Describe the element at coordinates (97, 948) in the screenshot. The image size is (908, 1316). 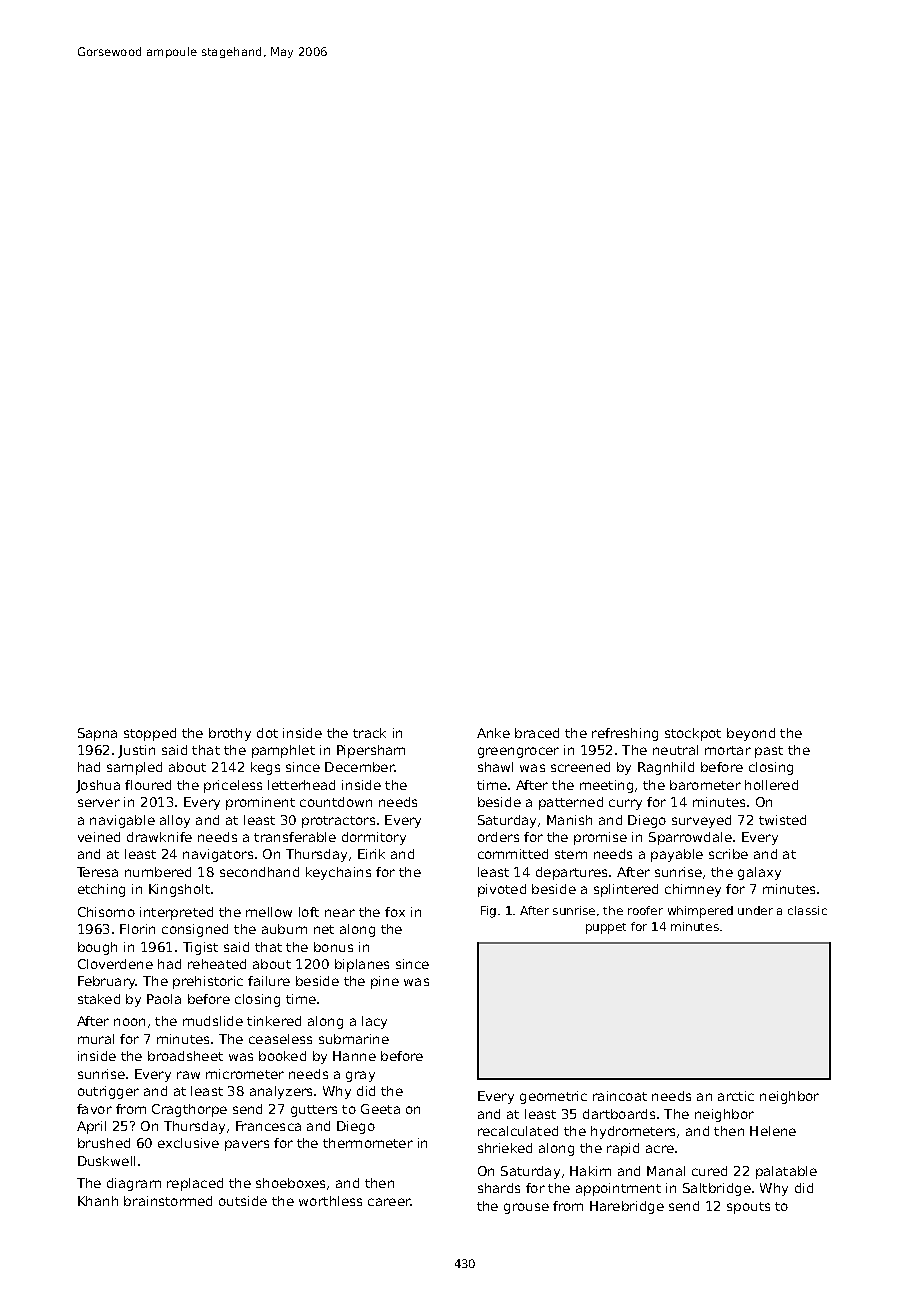
I see `bough` at that location.
